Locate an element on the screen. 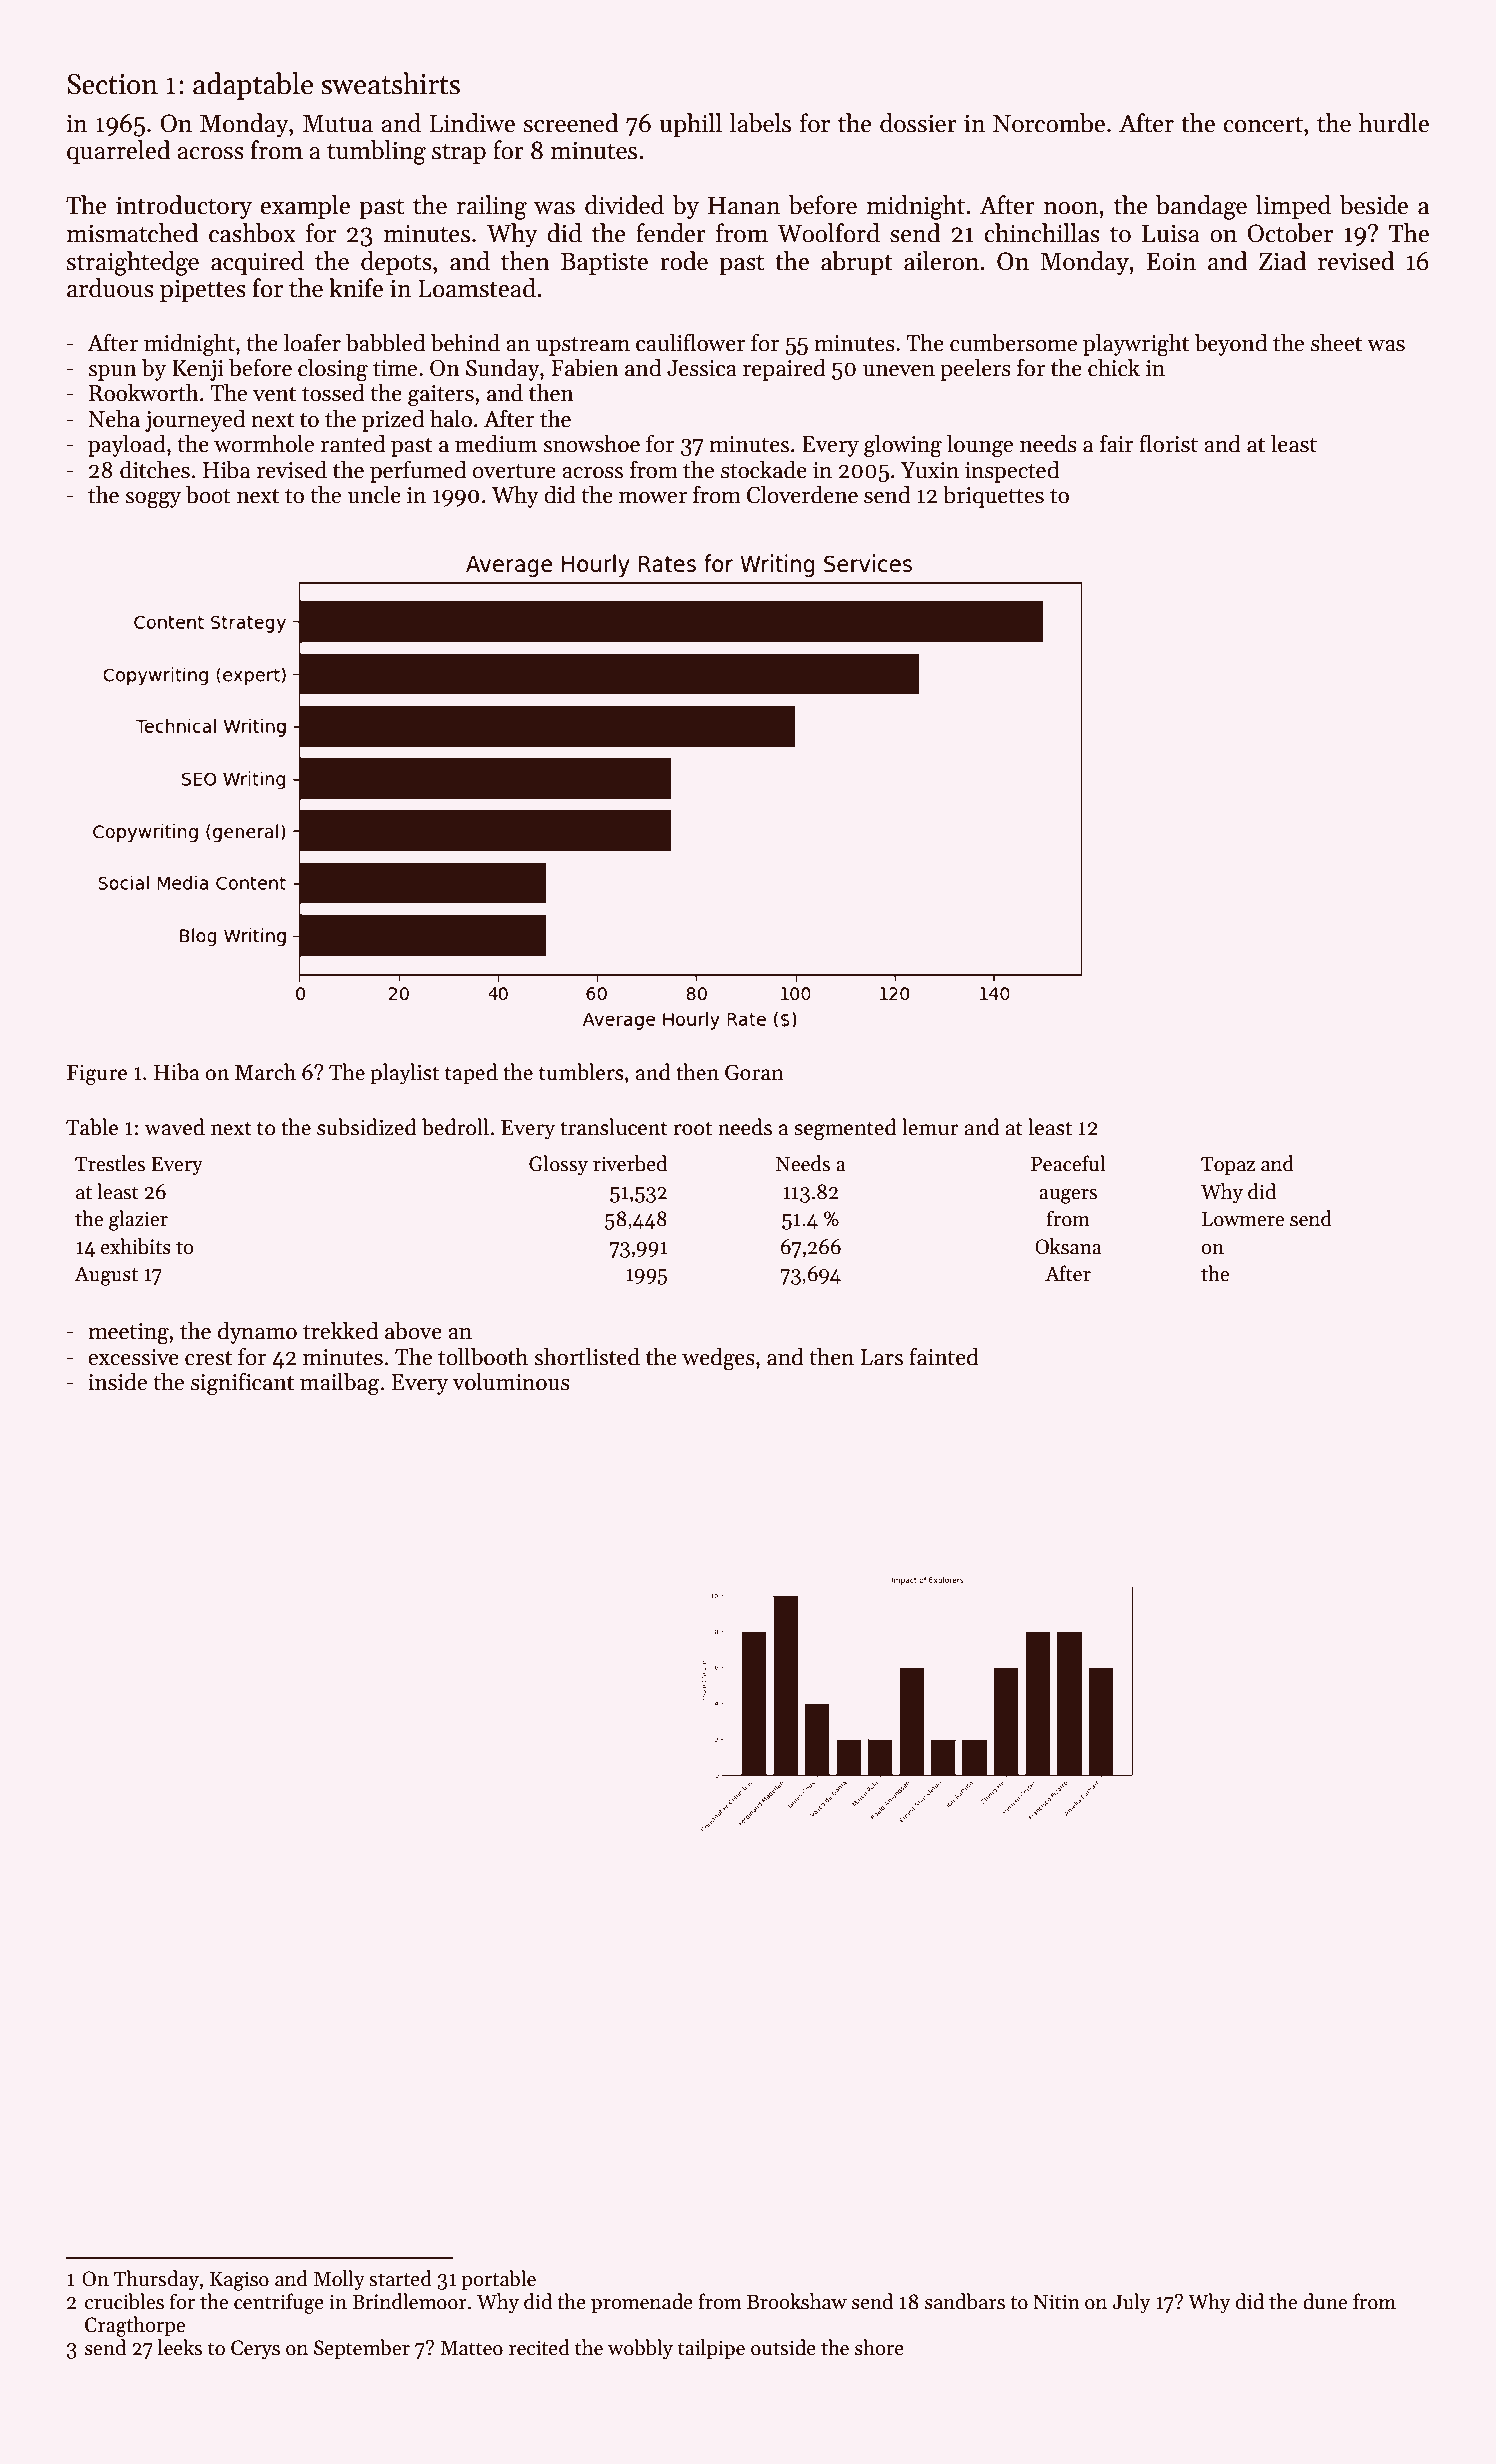  promenade is located at coordinates (642, 2303).
